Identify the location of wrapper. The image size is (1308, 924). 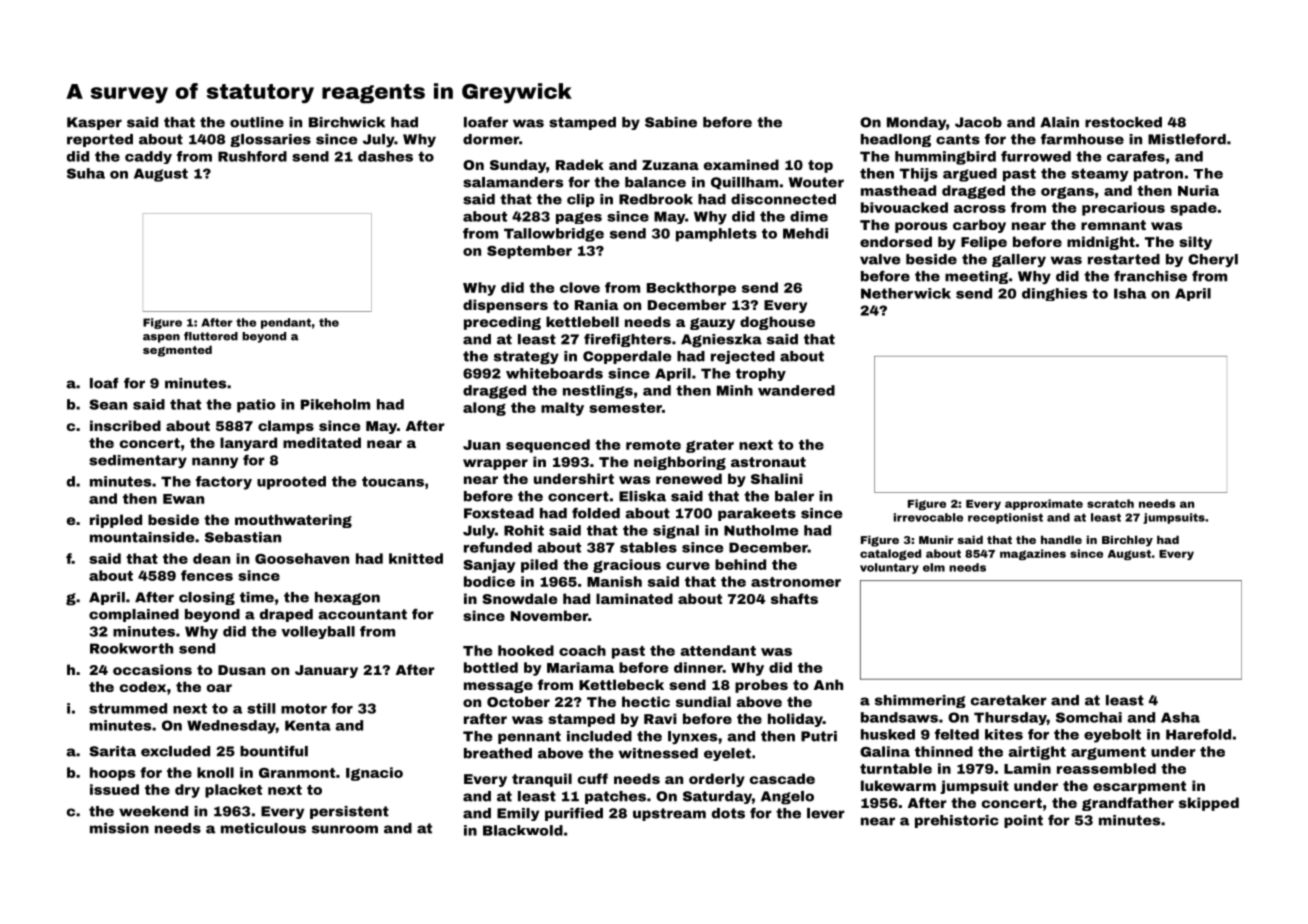
(495, 464).
